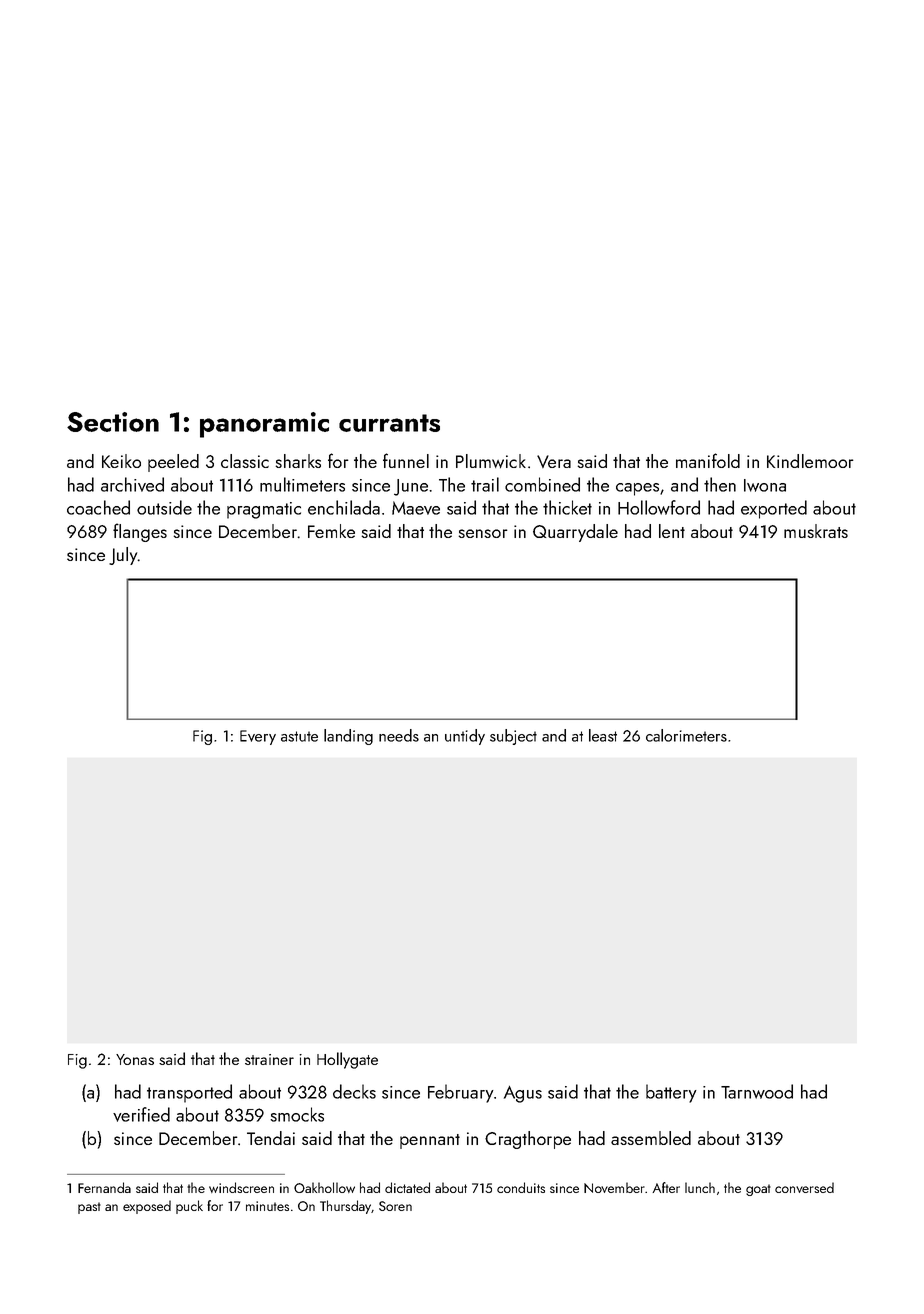  I want to click on Quarrydale, so click(575, 533).
